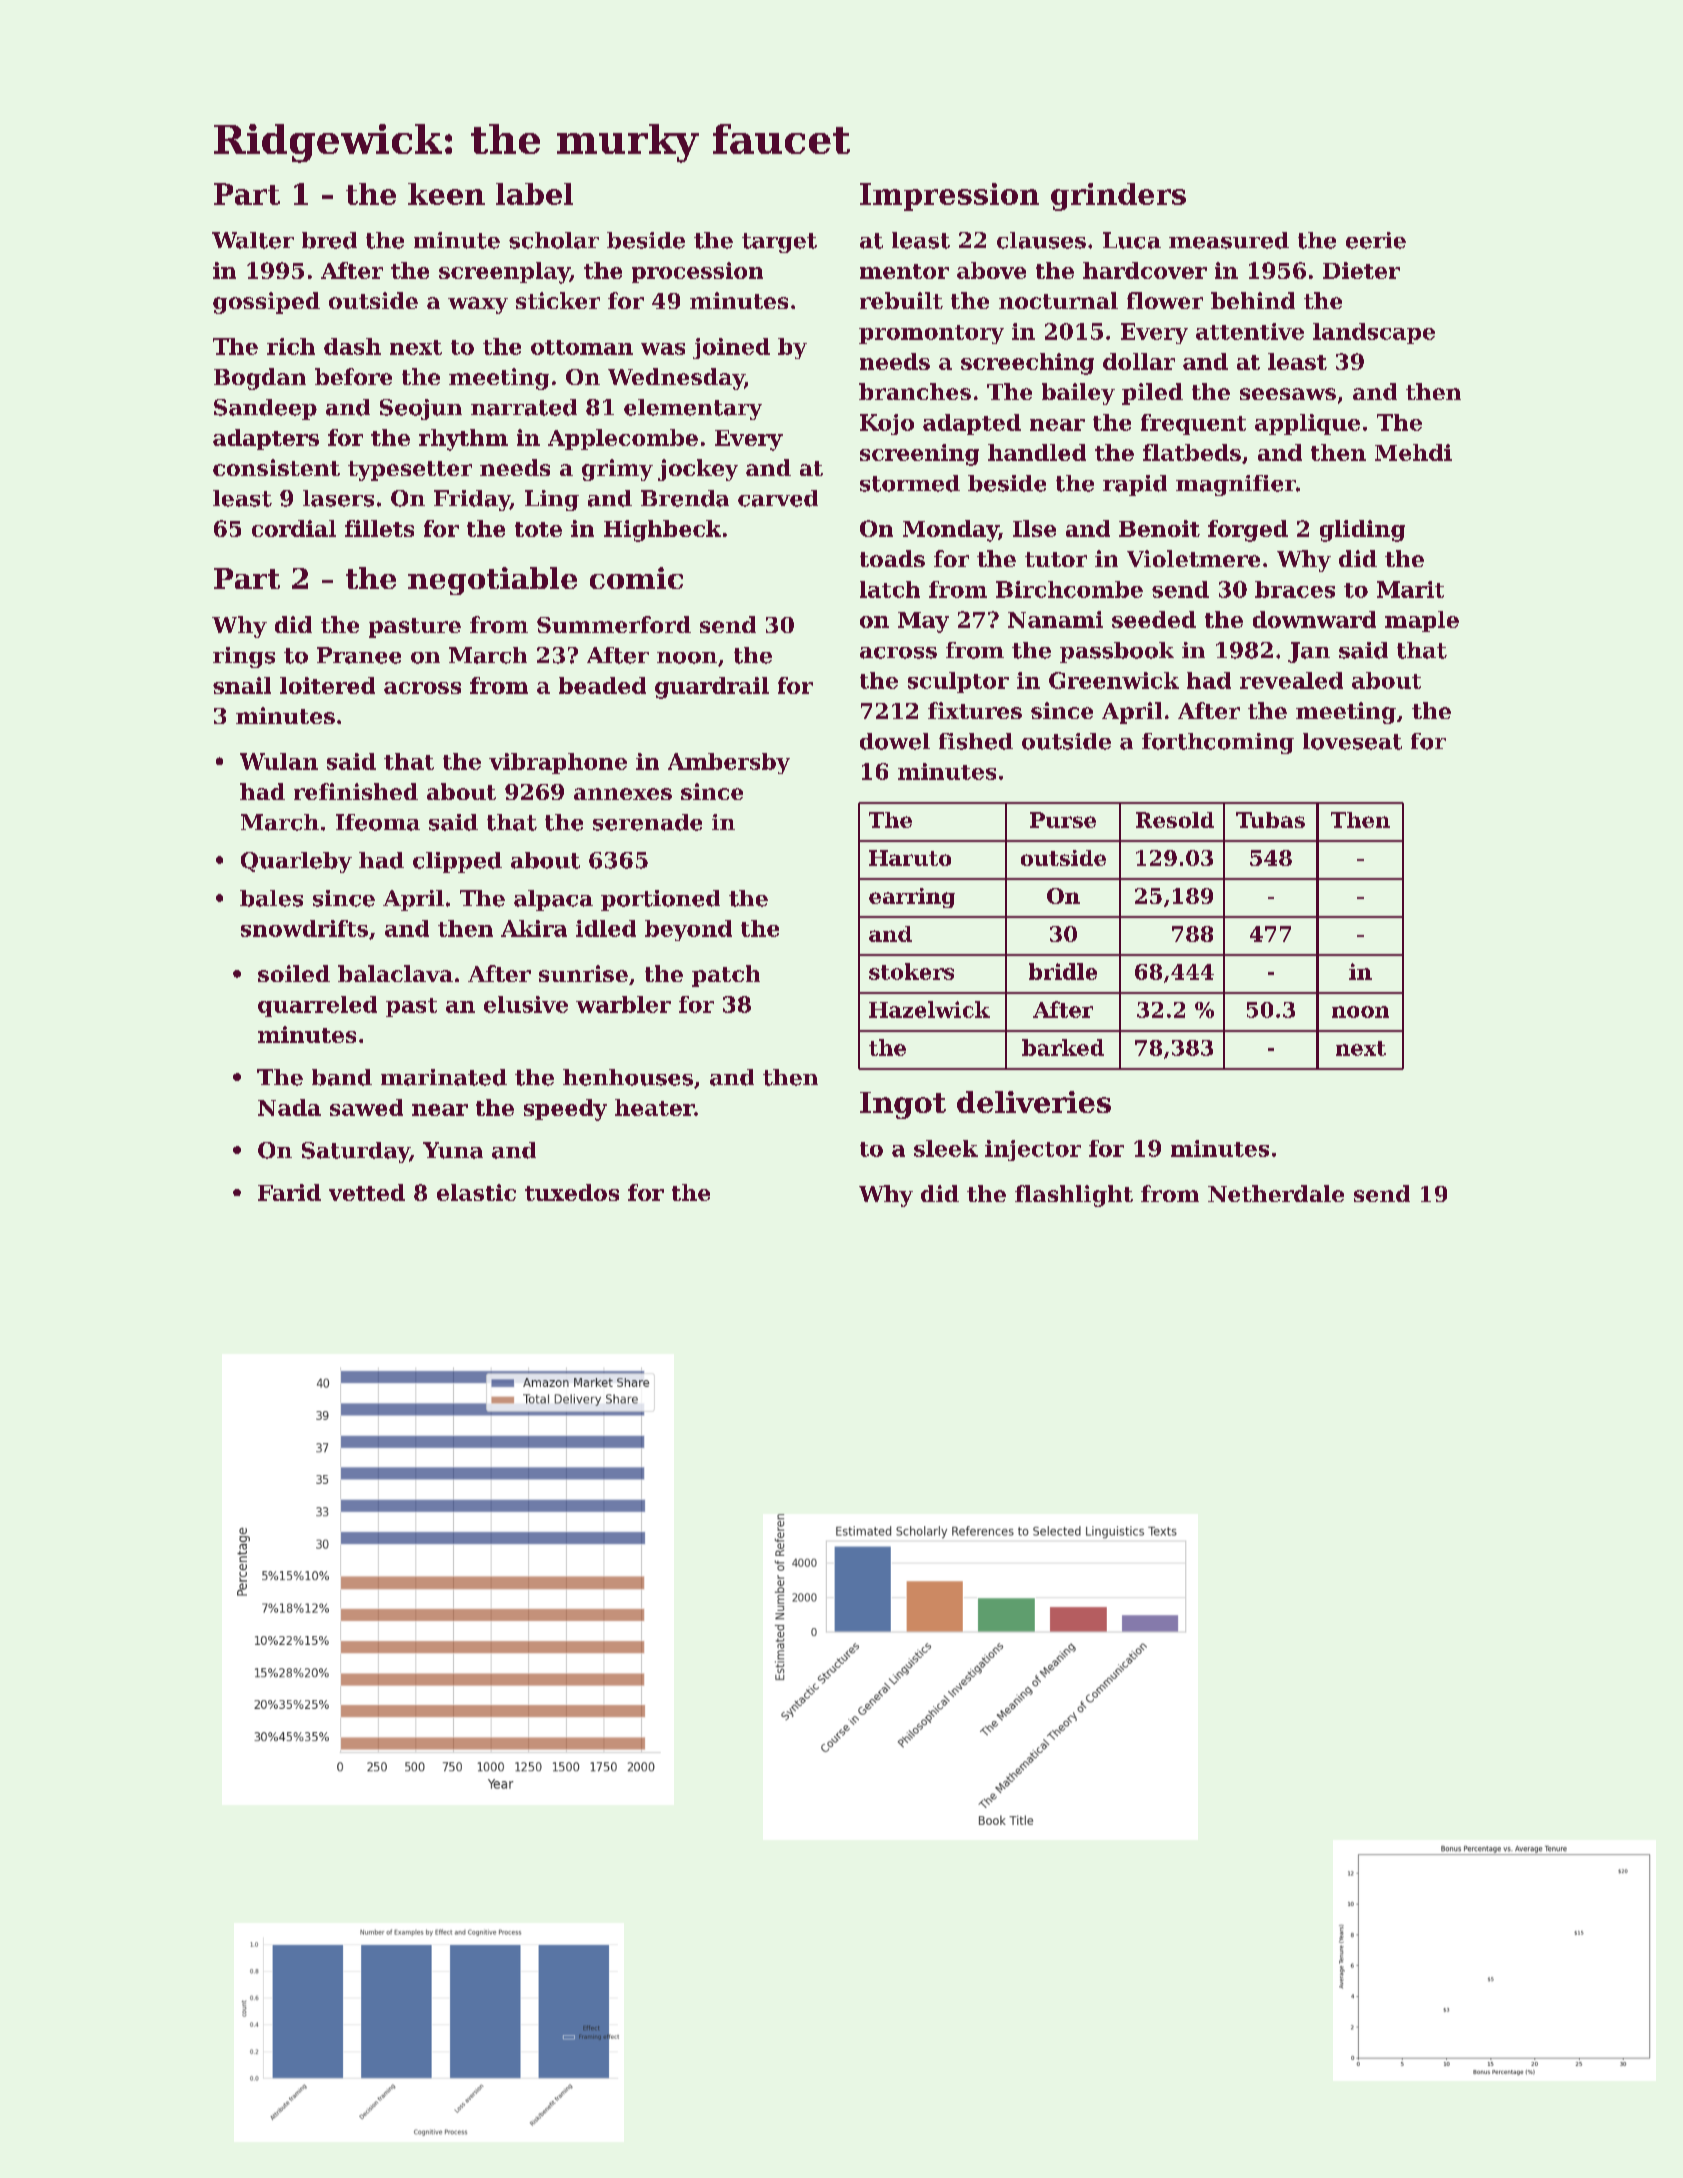  I want to click on warbler, so click(623, 1004).
